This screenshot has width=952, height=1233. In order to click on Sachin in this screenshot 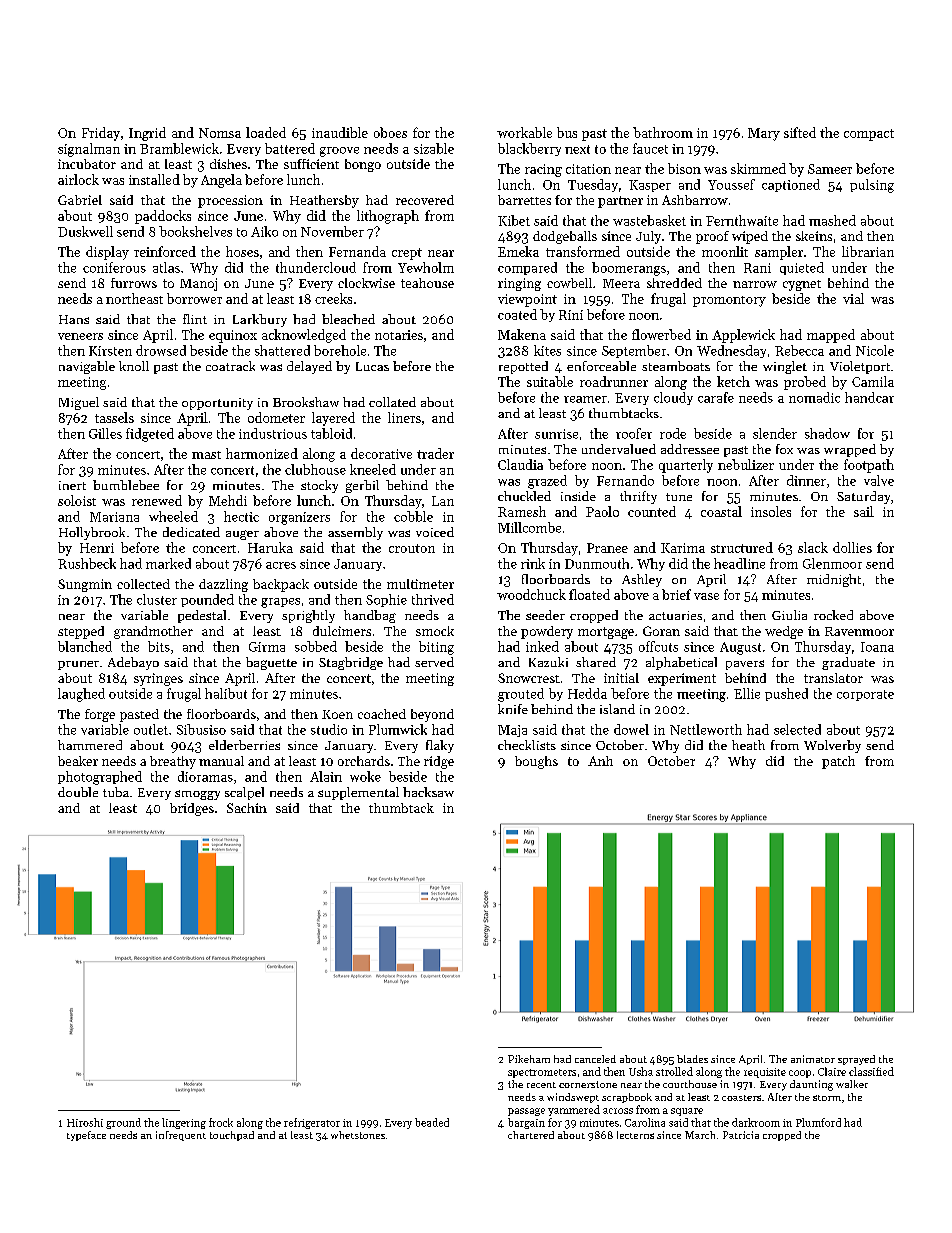, I will do `click(247, 808)`.
